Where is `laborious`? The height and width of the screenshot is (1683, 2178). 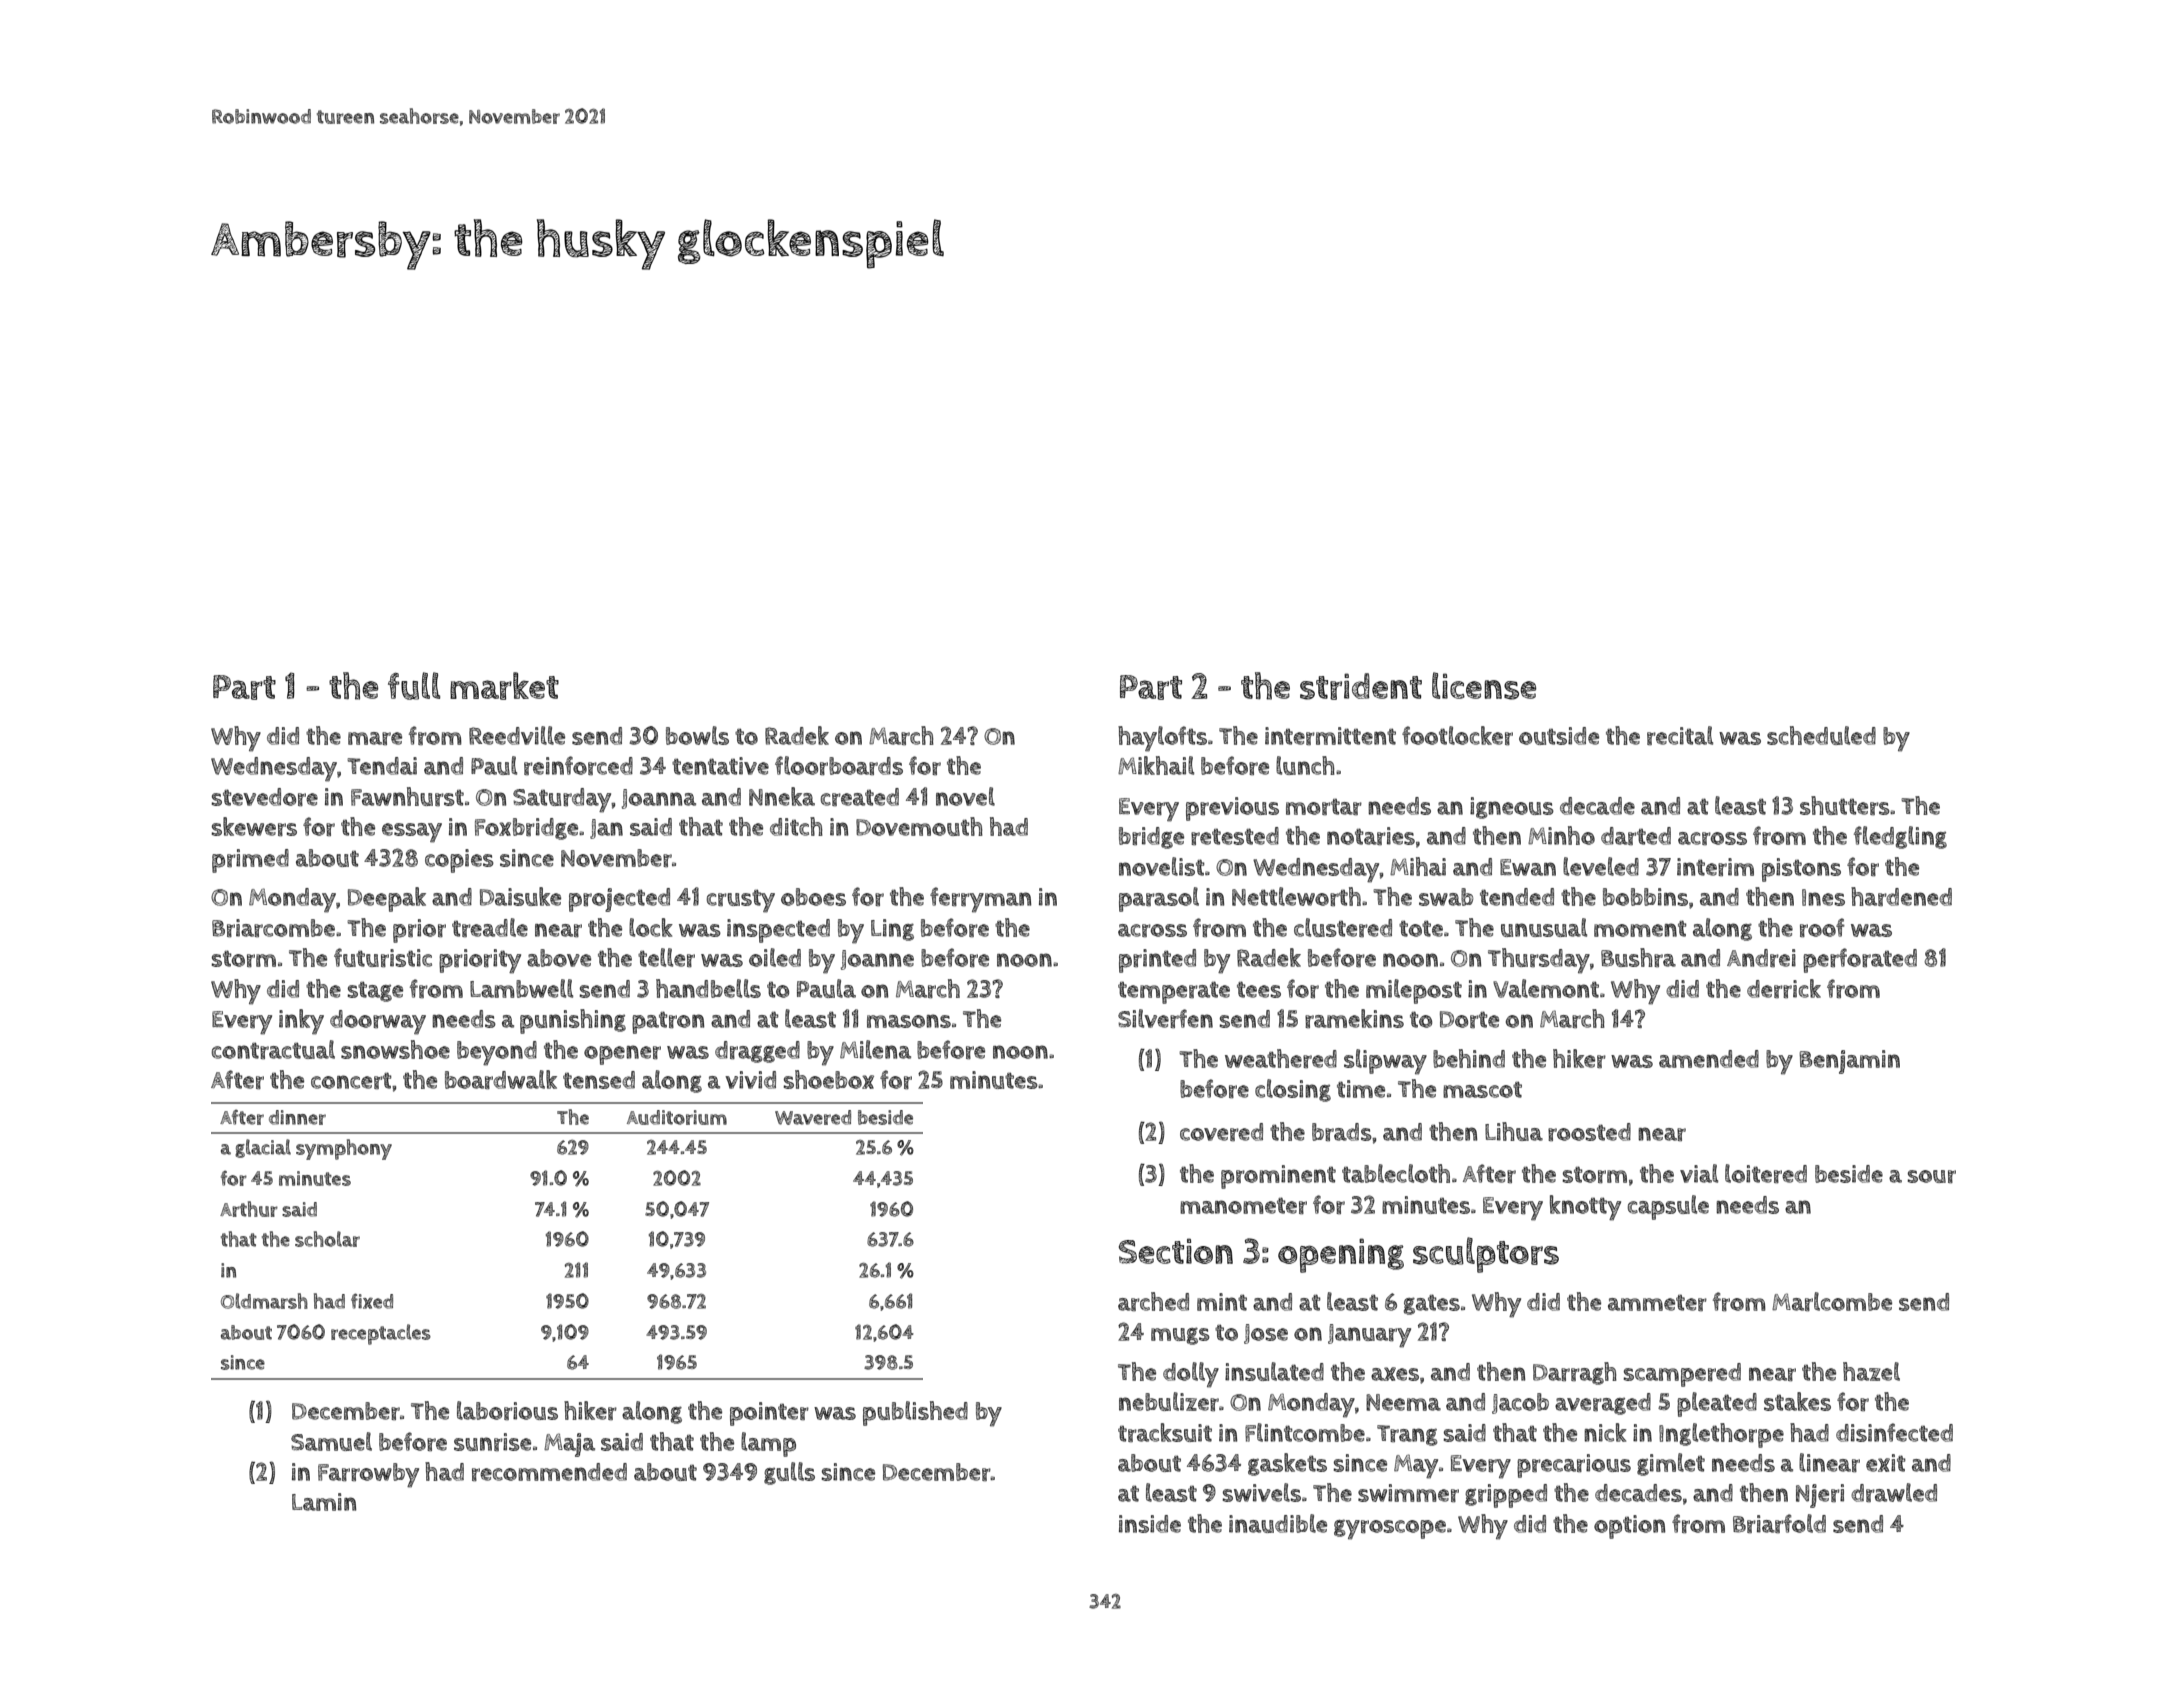 laborious is located at coordinates (507, 1410).
